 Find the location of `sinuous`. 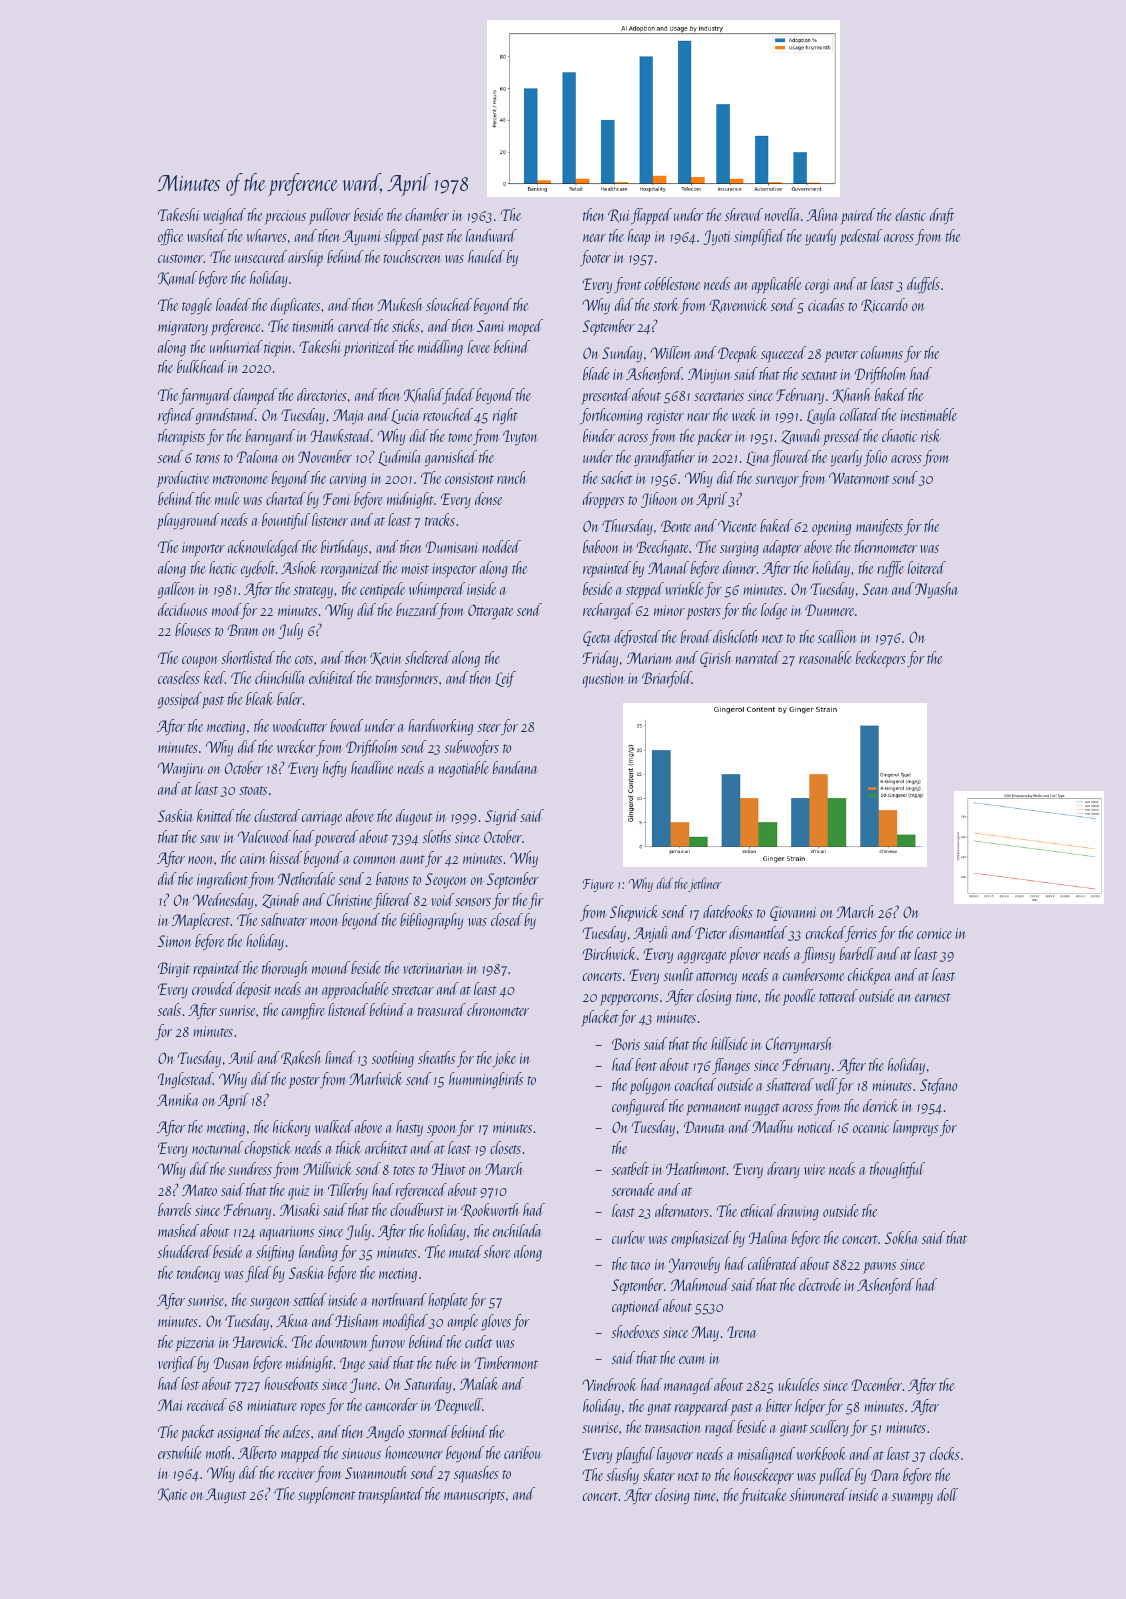

sinuous is located at coordinates (361, 1453).
